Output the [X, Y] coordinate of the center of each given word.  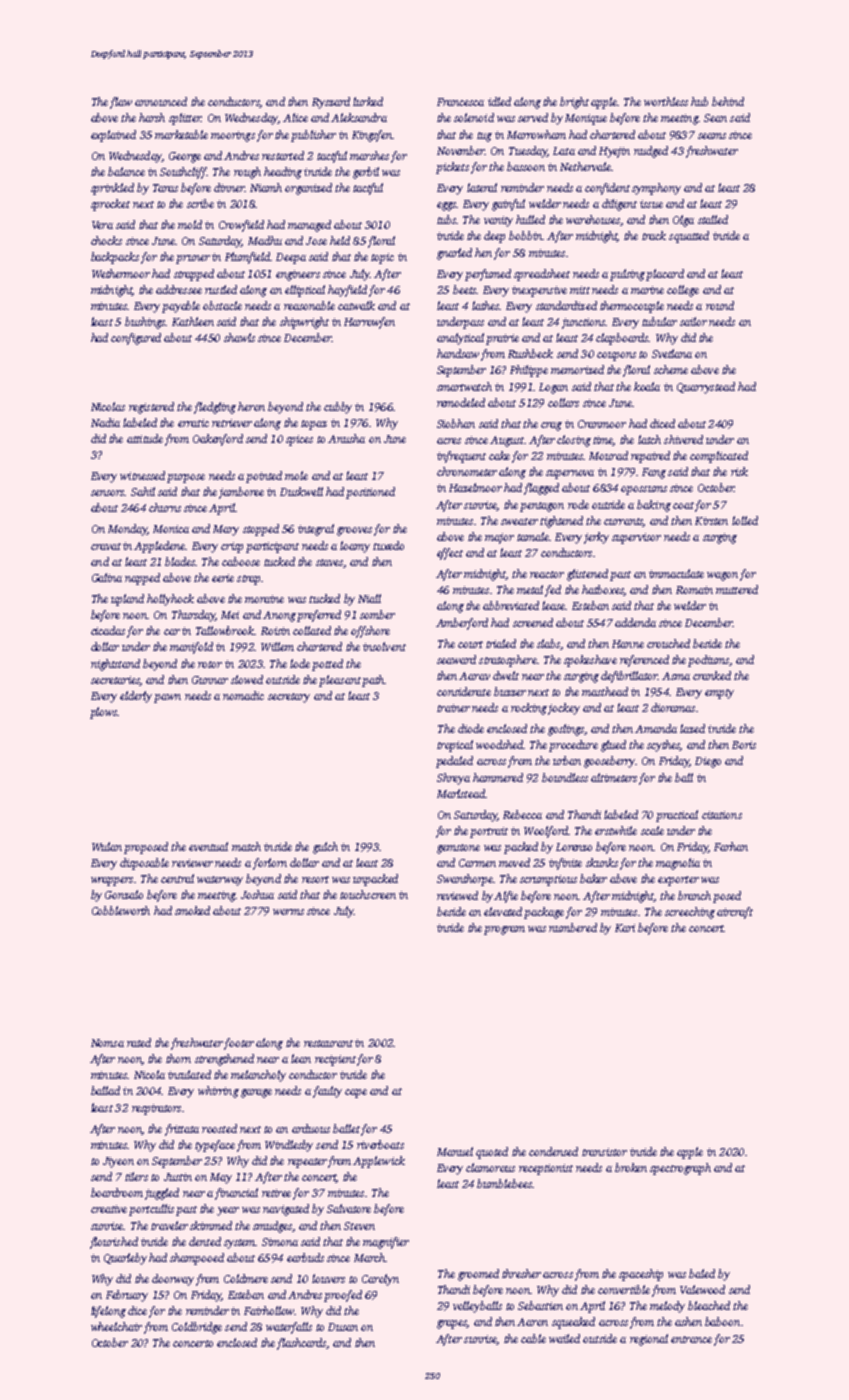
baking [654, 506]
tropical [455, 746]
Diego [708, 762]
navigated [286, 1210]
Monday [127, 530]
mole [296, 475]
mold [190, 224]
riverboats [380, 1144]
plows [103, 713]
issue [651, 204]
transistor [604, 1152]
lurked [368, 101]
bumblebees [504, 1183]
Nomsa [107, 1043]
